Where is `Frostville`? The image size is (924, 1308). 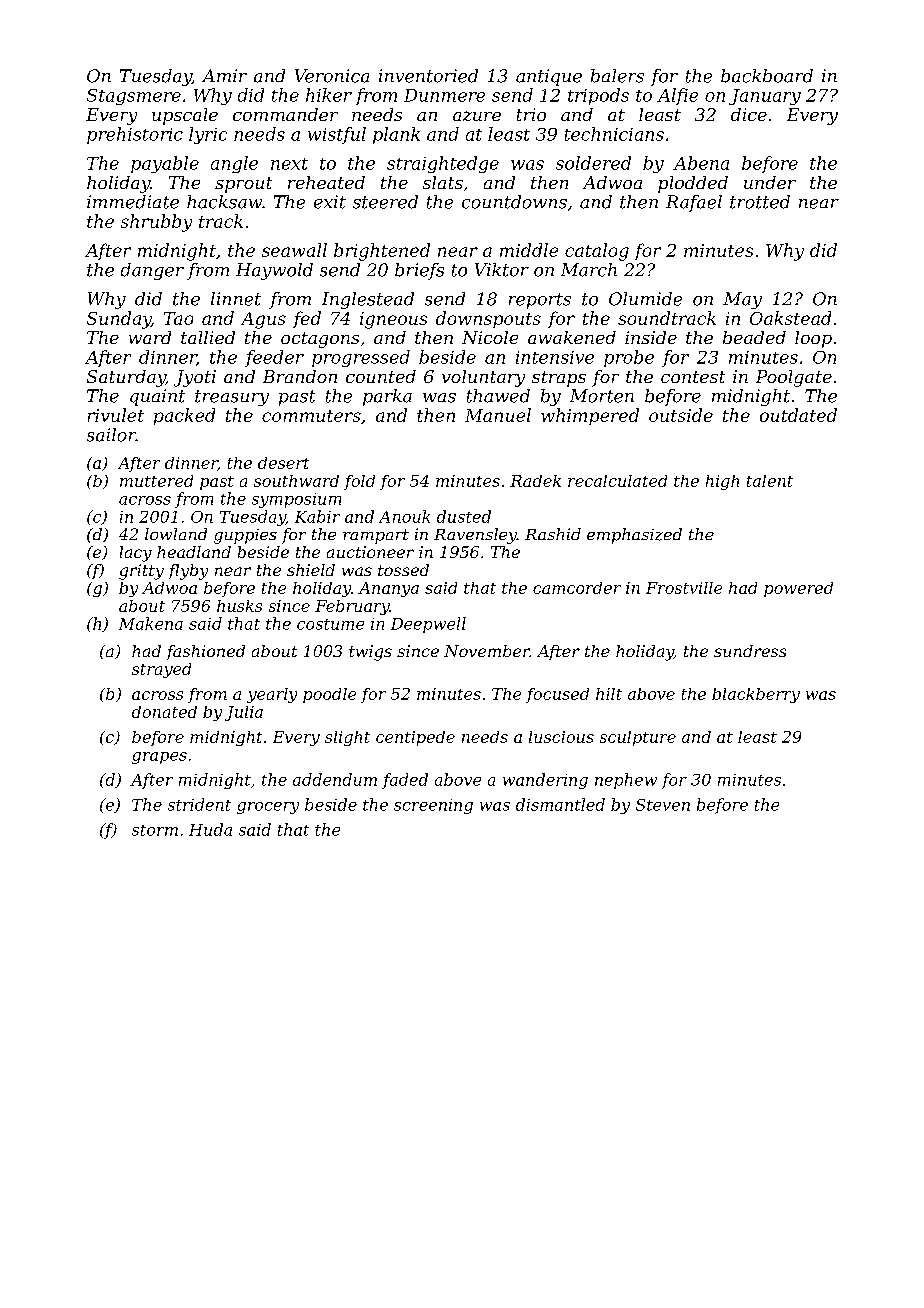 Frostville is located at coordinates (684, 588).
